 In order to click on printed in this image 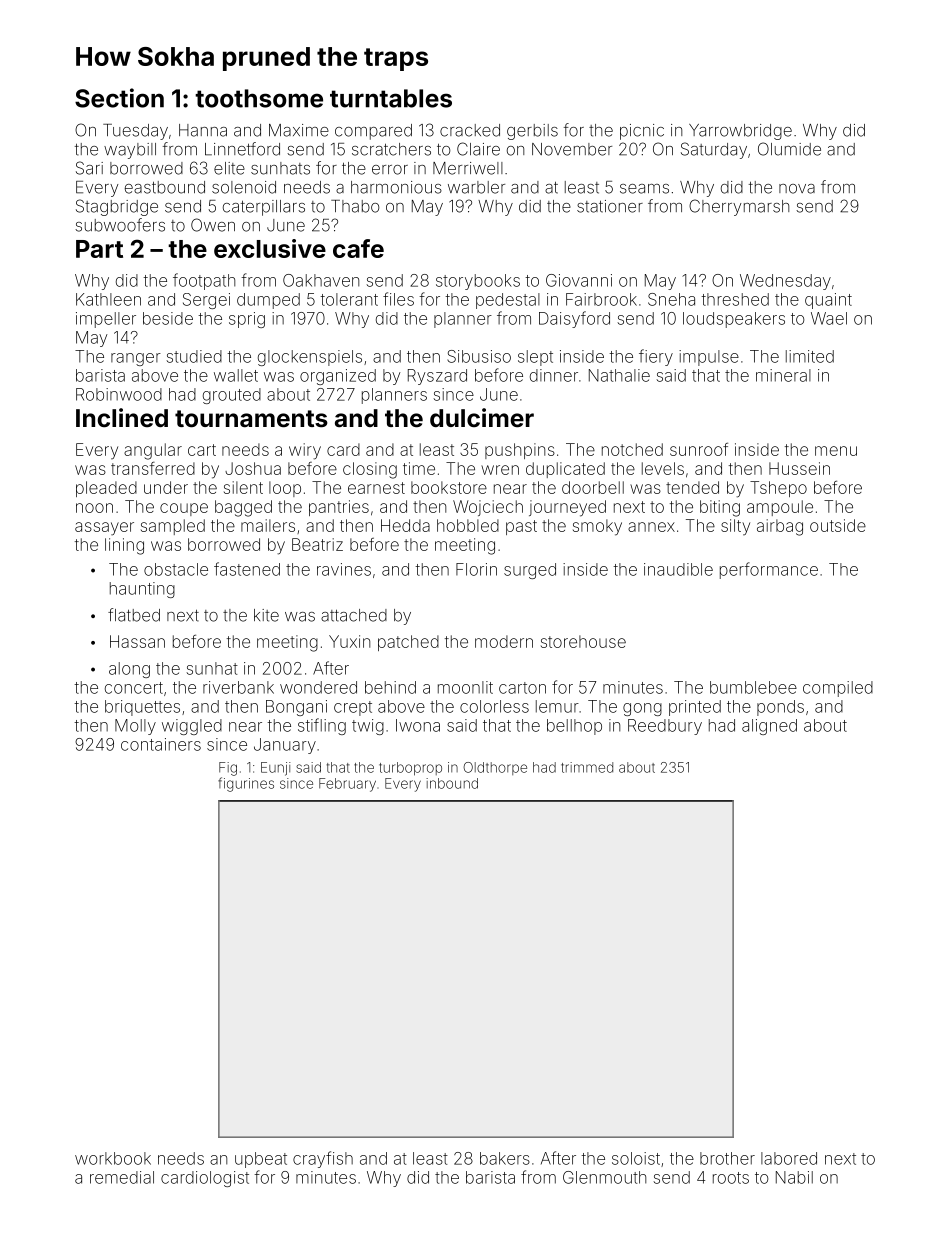, I will do `click(695, 708)`.
